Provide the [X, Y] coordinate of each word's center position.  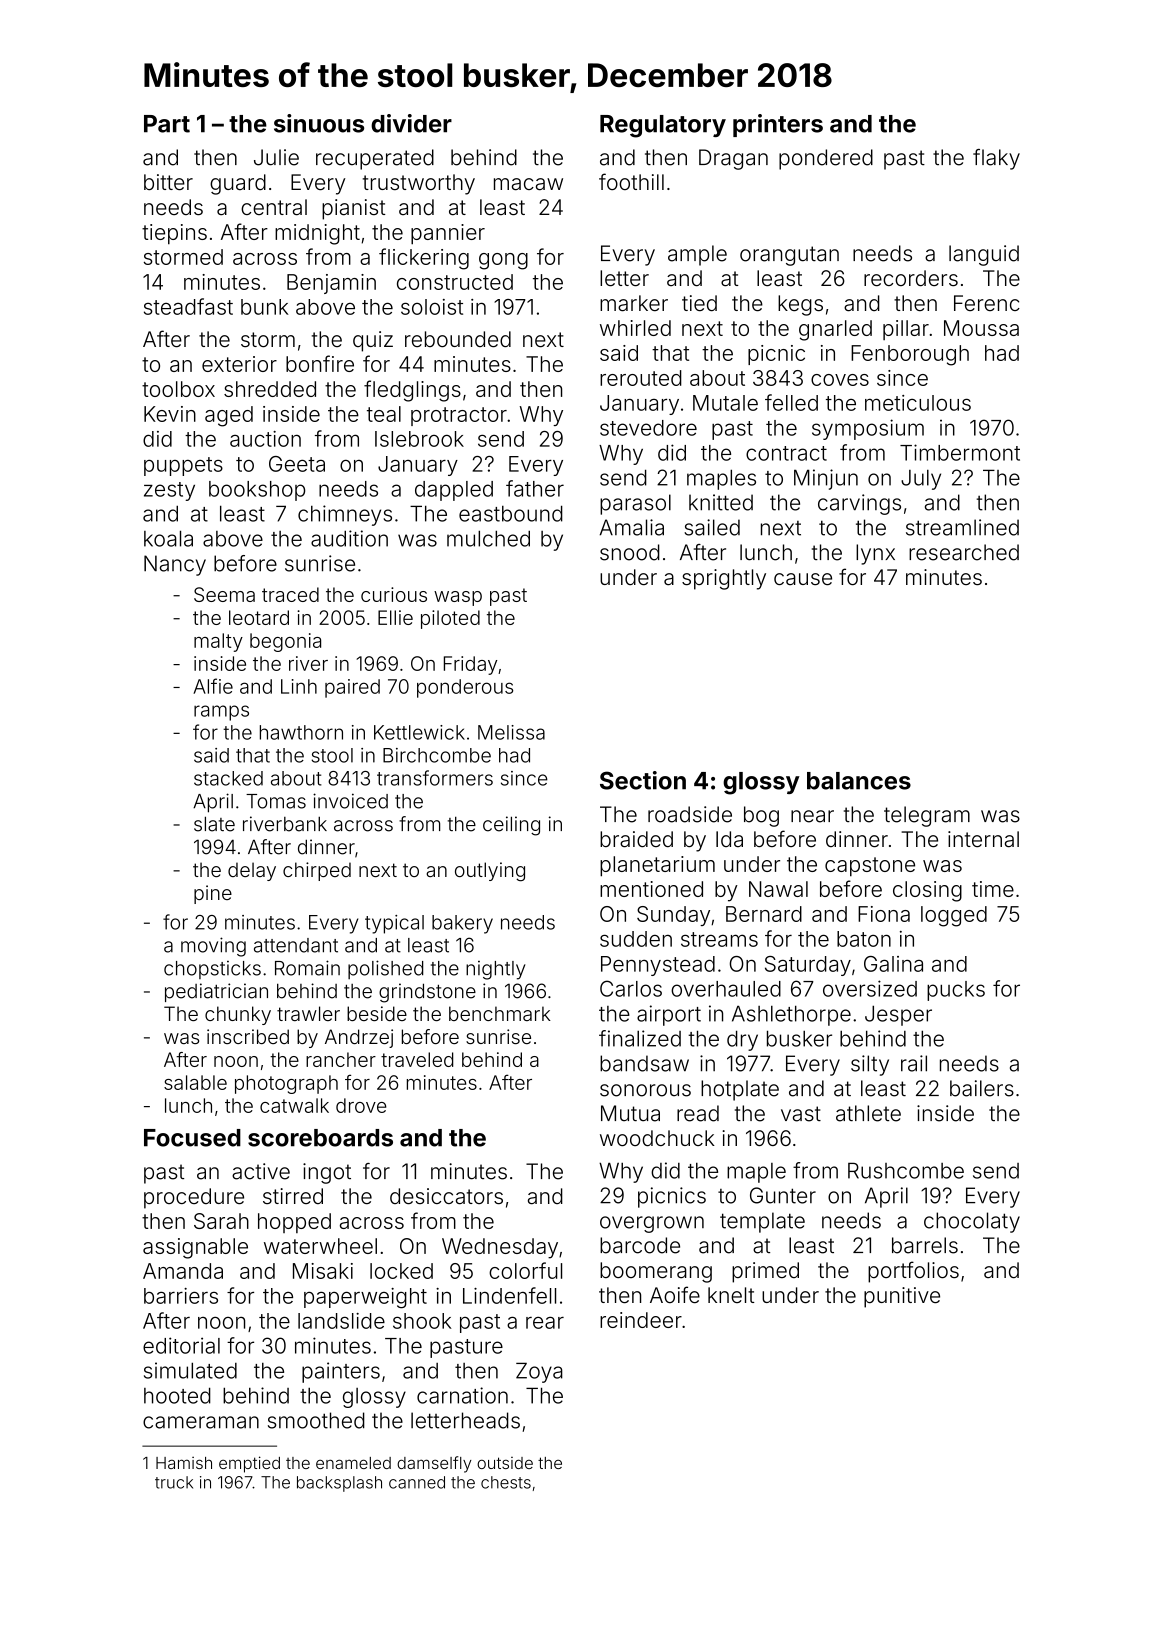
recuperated [375, 159]
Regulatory [663, 126]
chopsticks [212, 970]
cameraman [201, 1422]
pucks [956, 991]
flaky [996, 159]
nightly [496, 970]
